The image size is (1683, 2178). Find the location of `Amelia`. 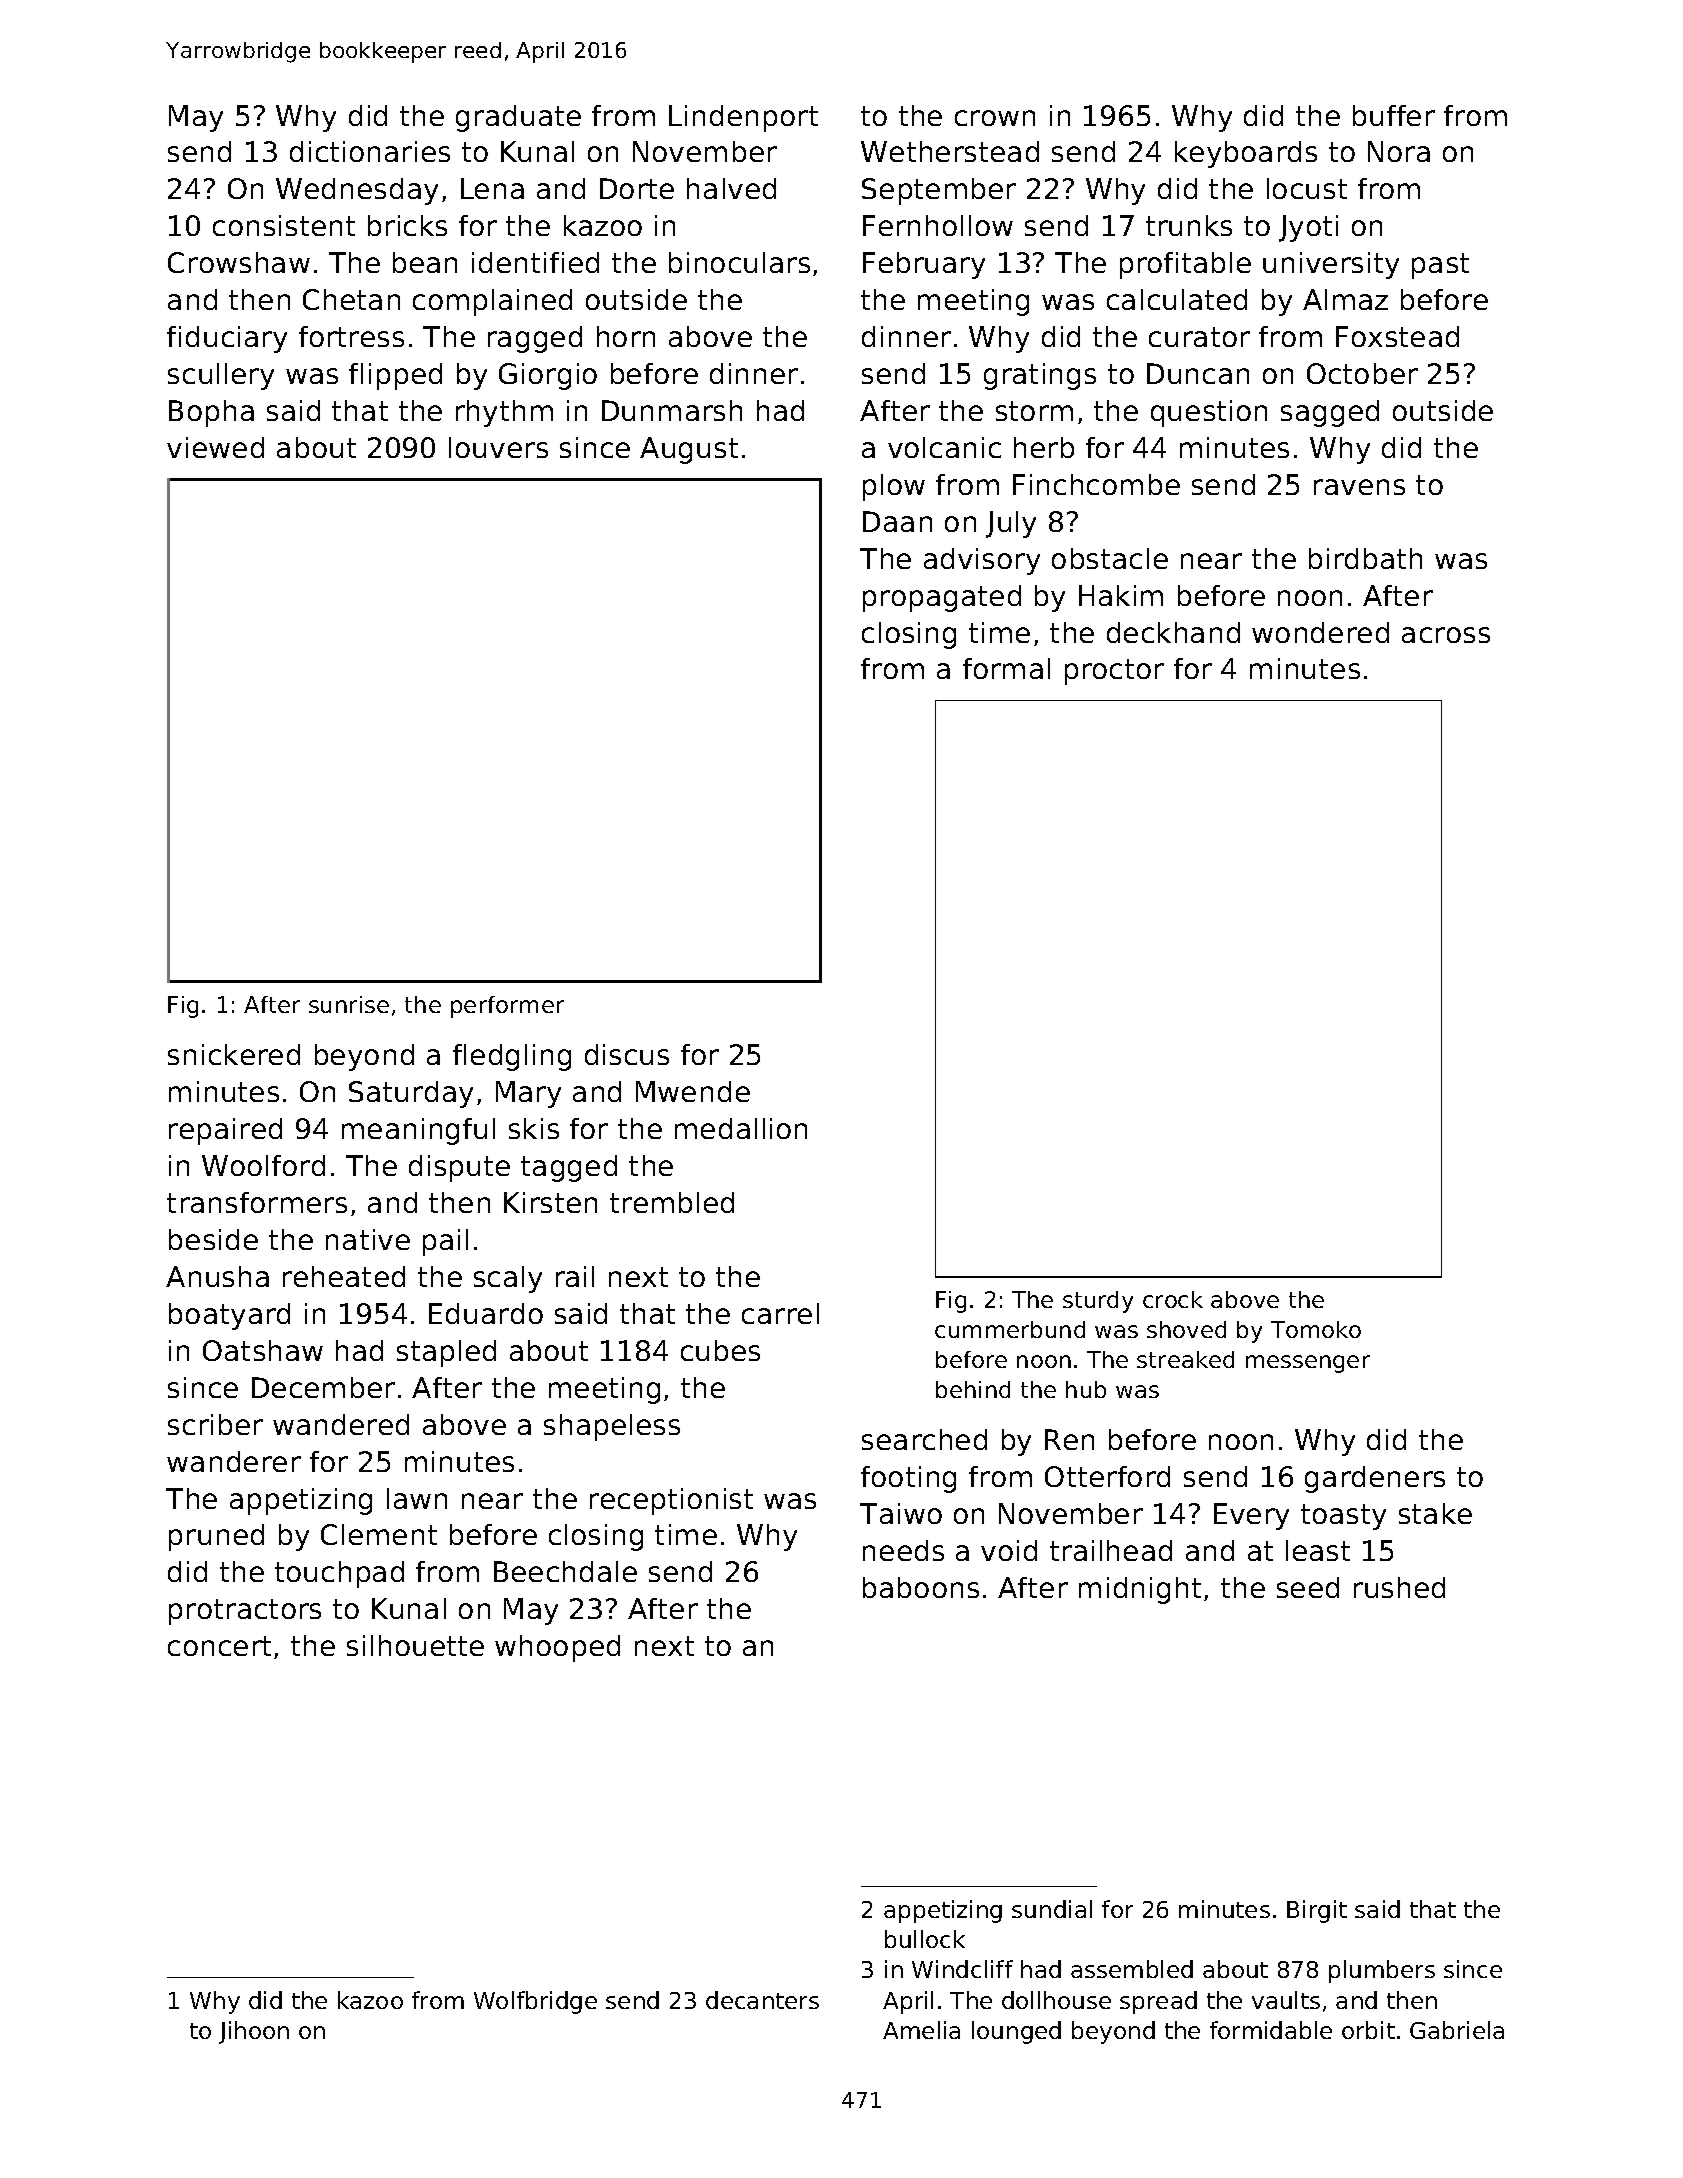

Amelia is located at coordinates (921, 2030).
